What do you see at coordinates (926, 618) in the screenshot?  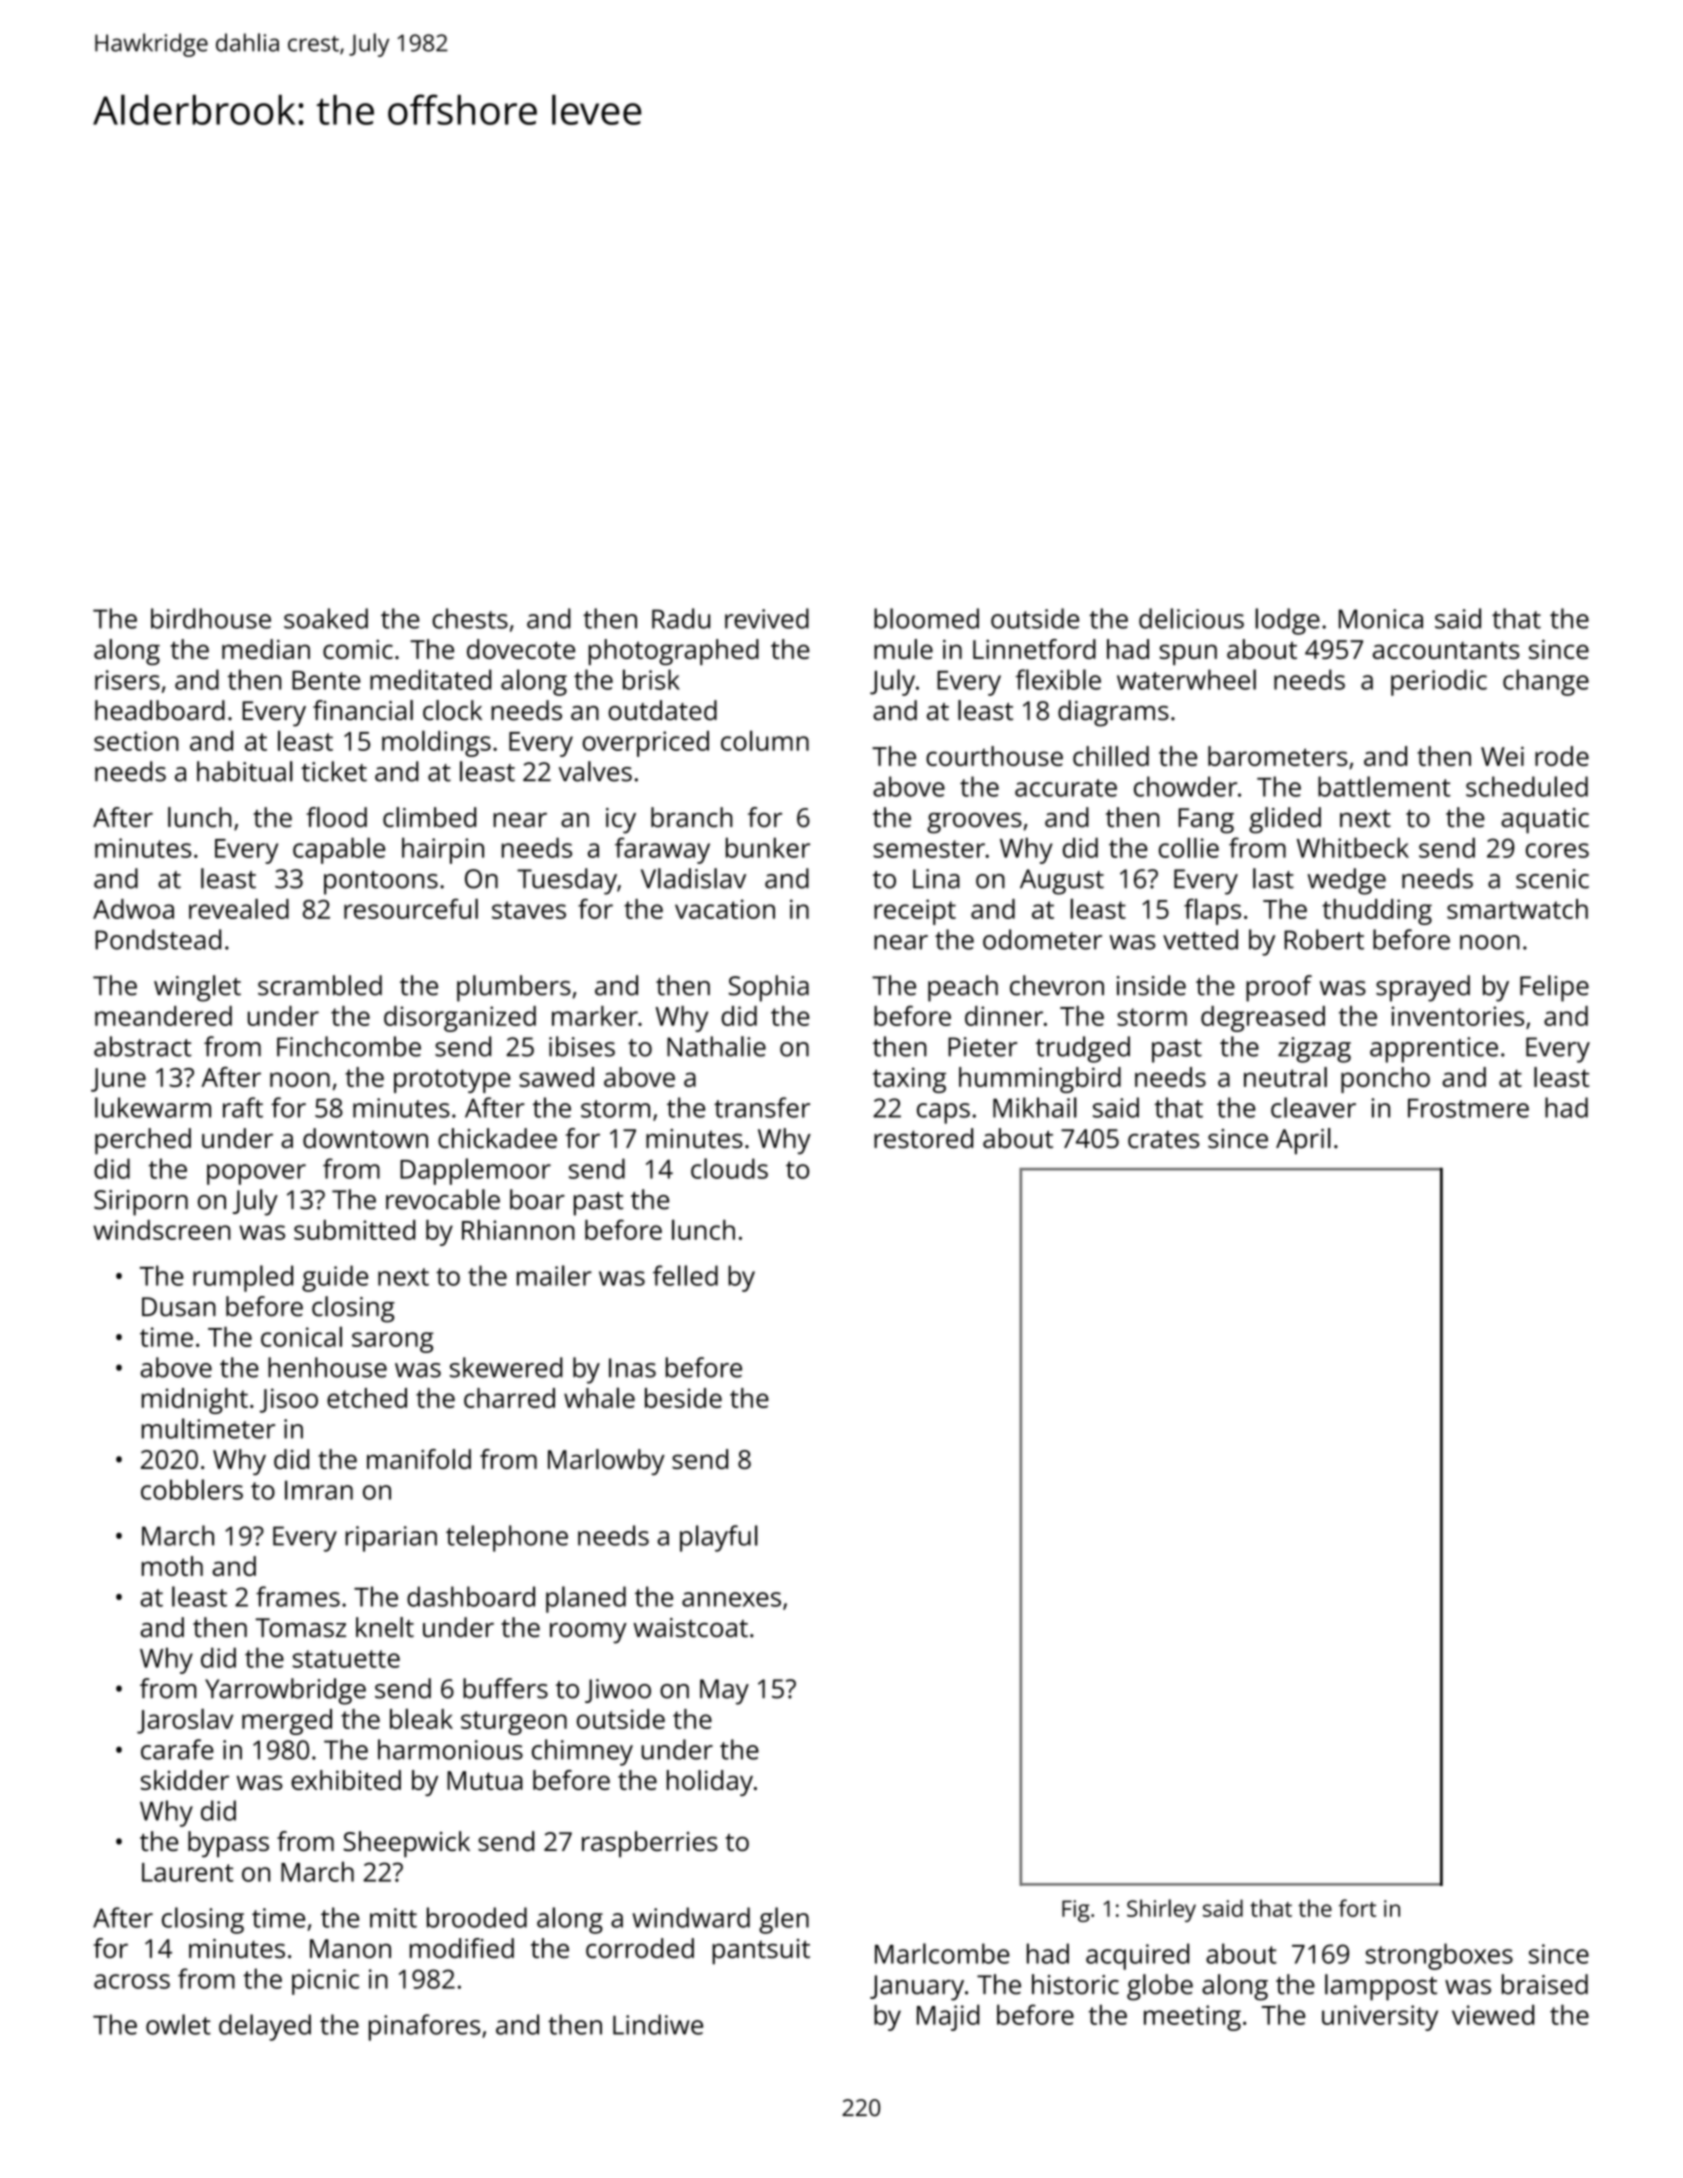 I see `bloomed` at bounding box center [926, 618].
